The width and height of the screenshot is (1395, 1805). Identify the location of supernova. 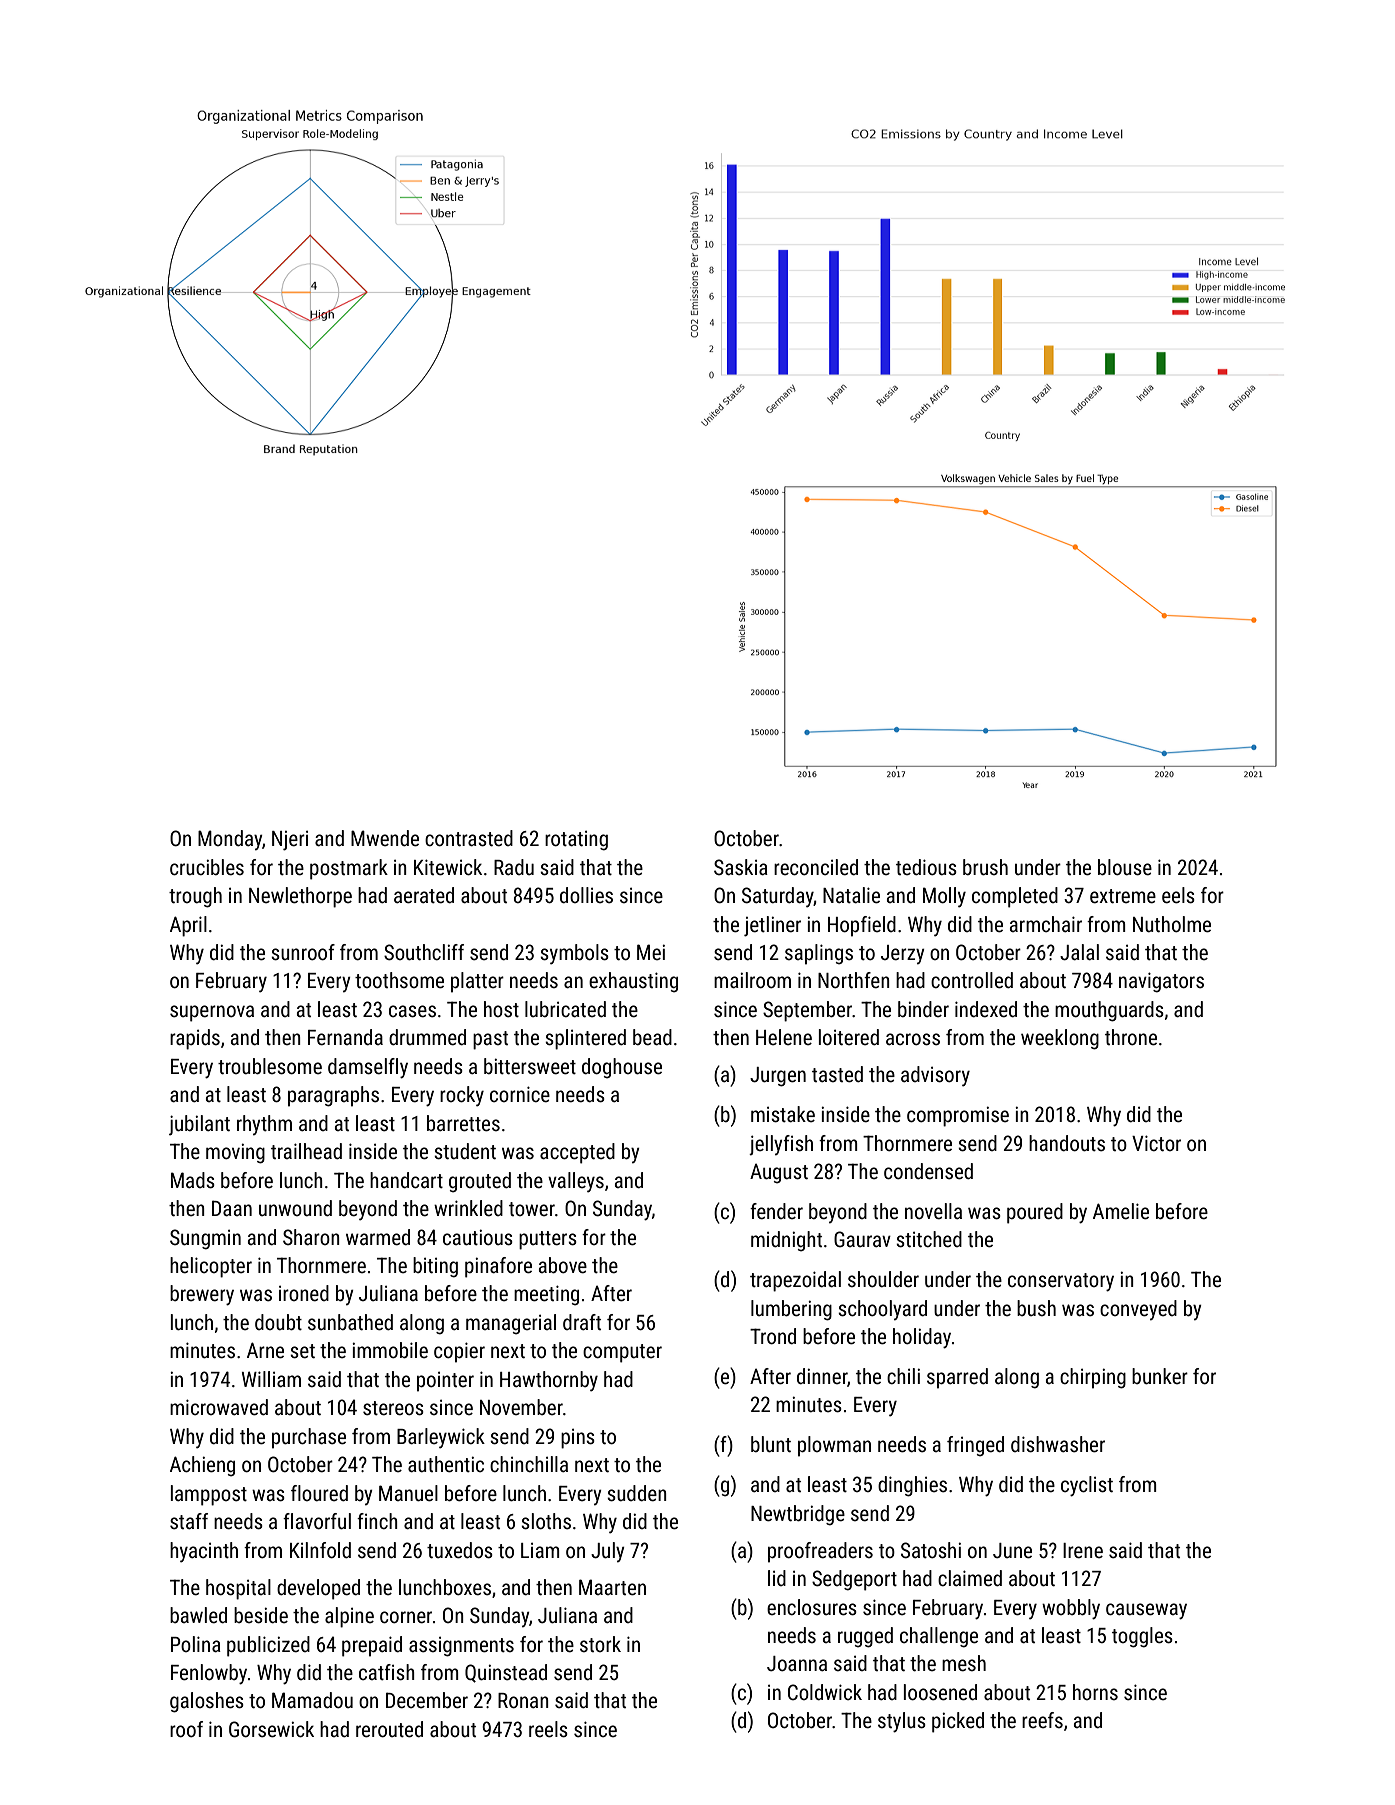
(212, 1013).
